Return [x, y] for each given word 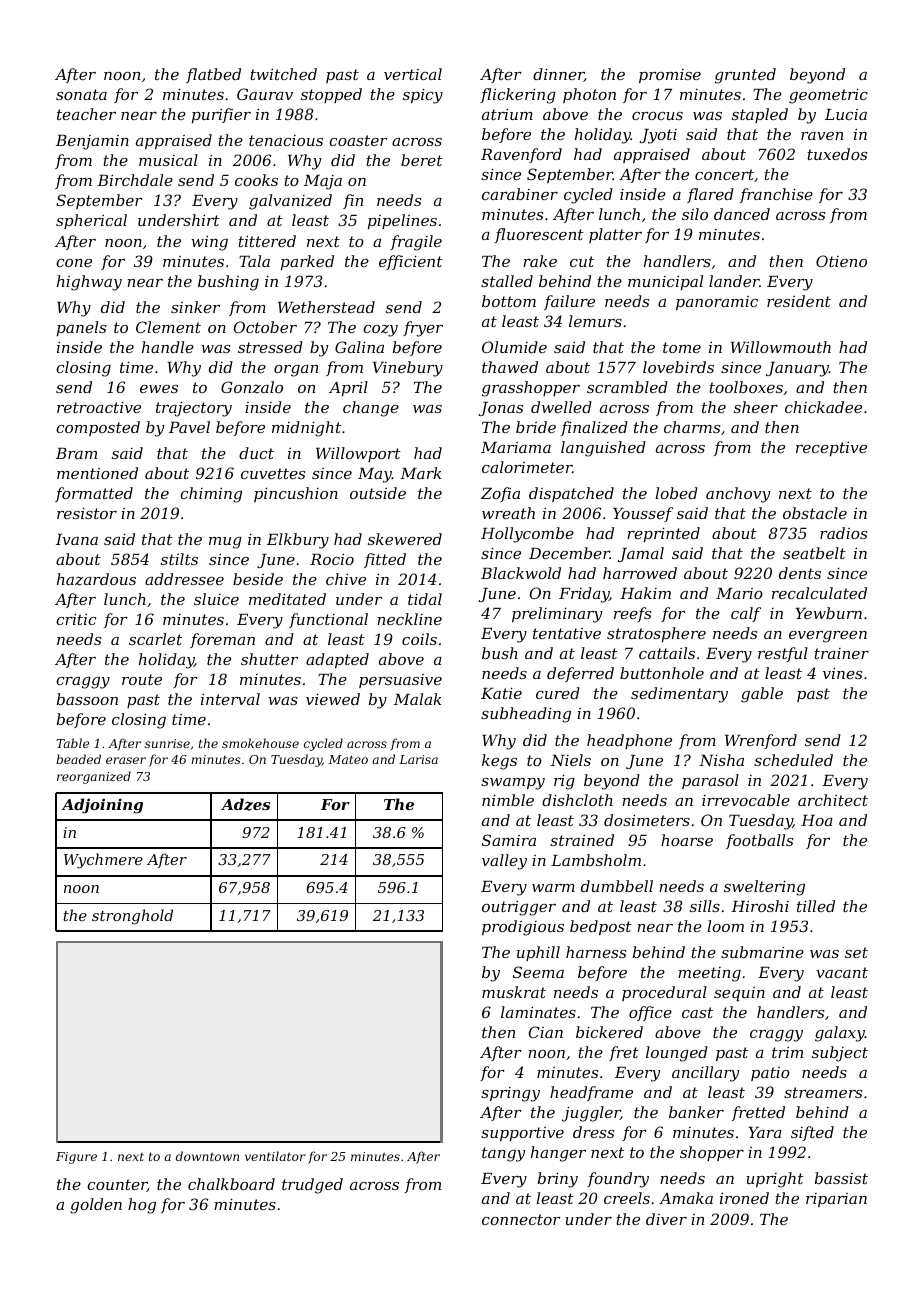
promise [670, 76]
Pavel [189, 427]
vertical [413, 74]
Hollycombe [527, 535]
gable [762, 695]
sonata [81, 94]
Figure [76, 1158]
